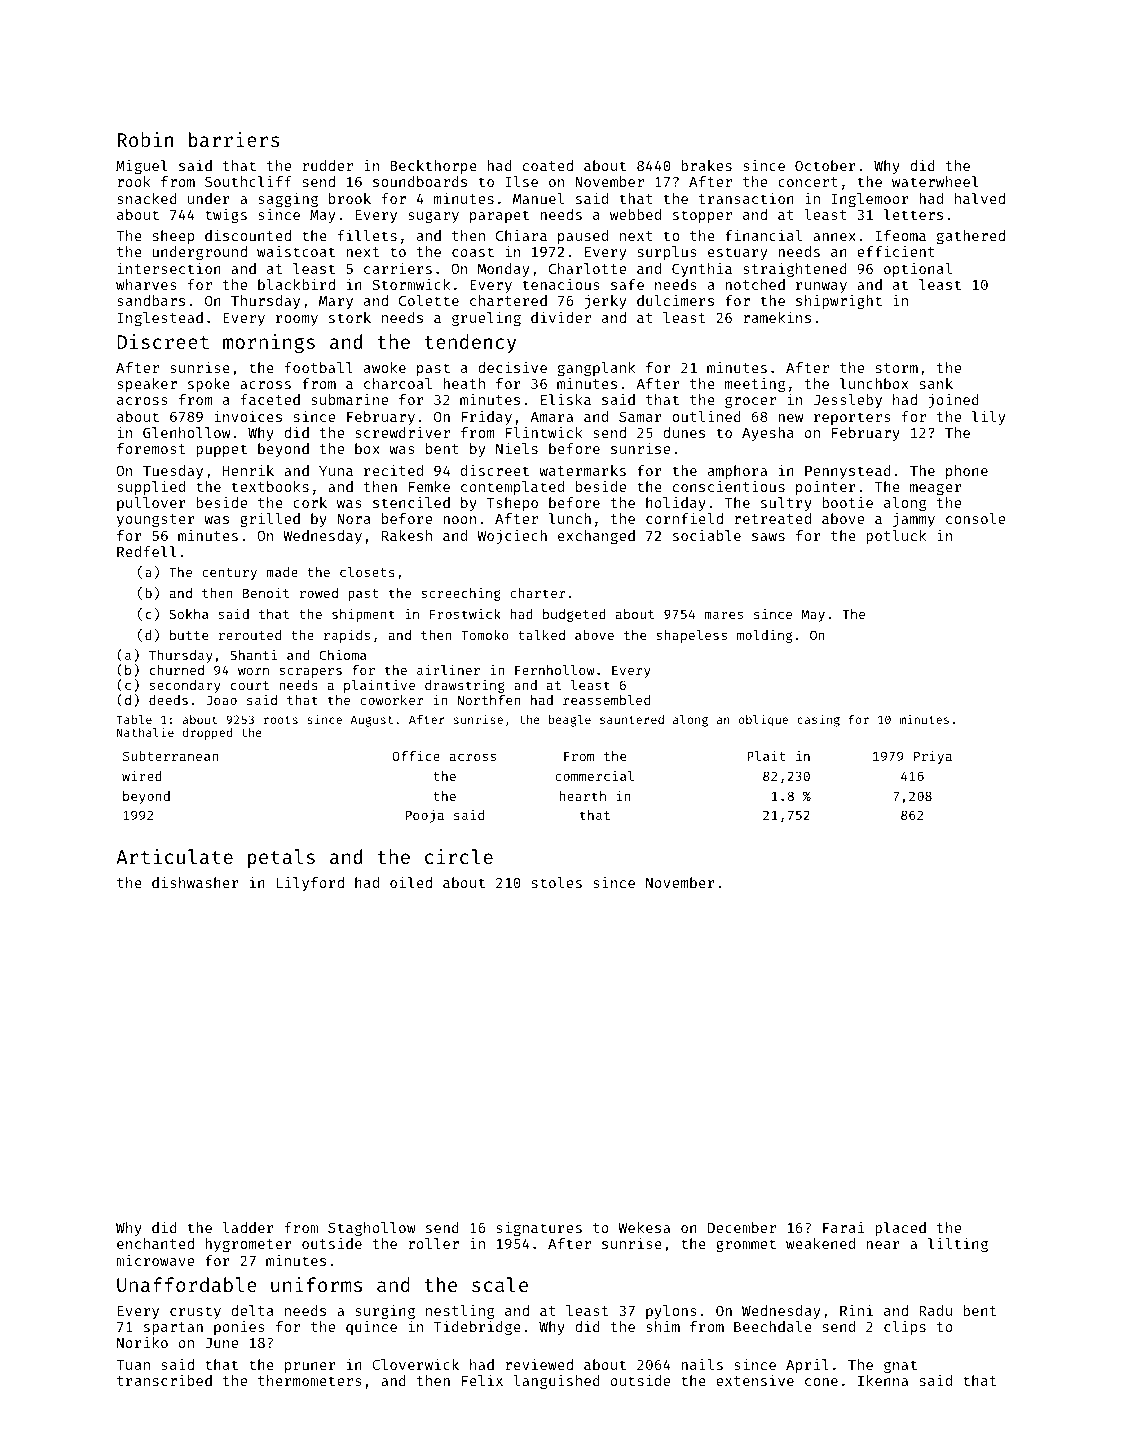  I want to click on sank, so click(936, 383).
